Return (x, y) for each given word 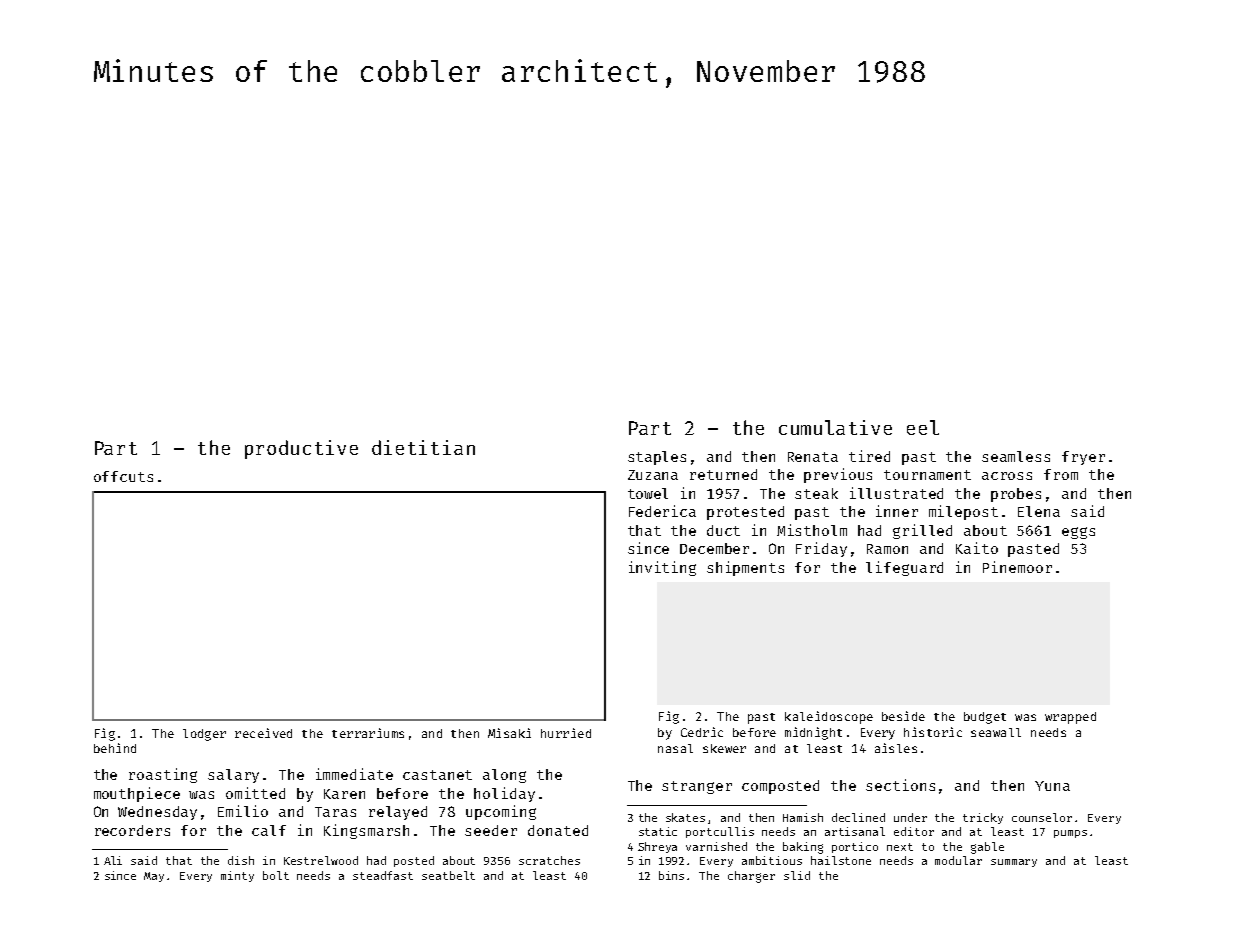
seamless (1016, 456)
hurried (566, 733)
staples (657, 458)
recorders (132, 830)
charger (751, 877)
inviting (662, 568)
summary (1014, 863)
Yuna (1052, 786)
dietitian (423, 447)
